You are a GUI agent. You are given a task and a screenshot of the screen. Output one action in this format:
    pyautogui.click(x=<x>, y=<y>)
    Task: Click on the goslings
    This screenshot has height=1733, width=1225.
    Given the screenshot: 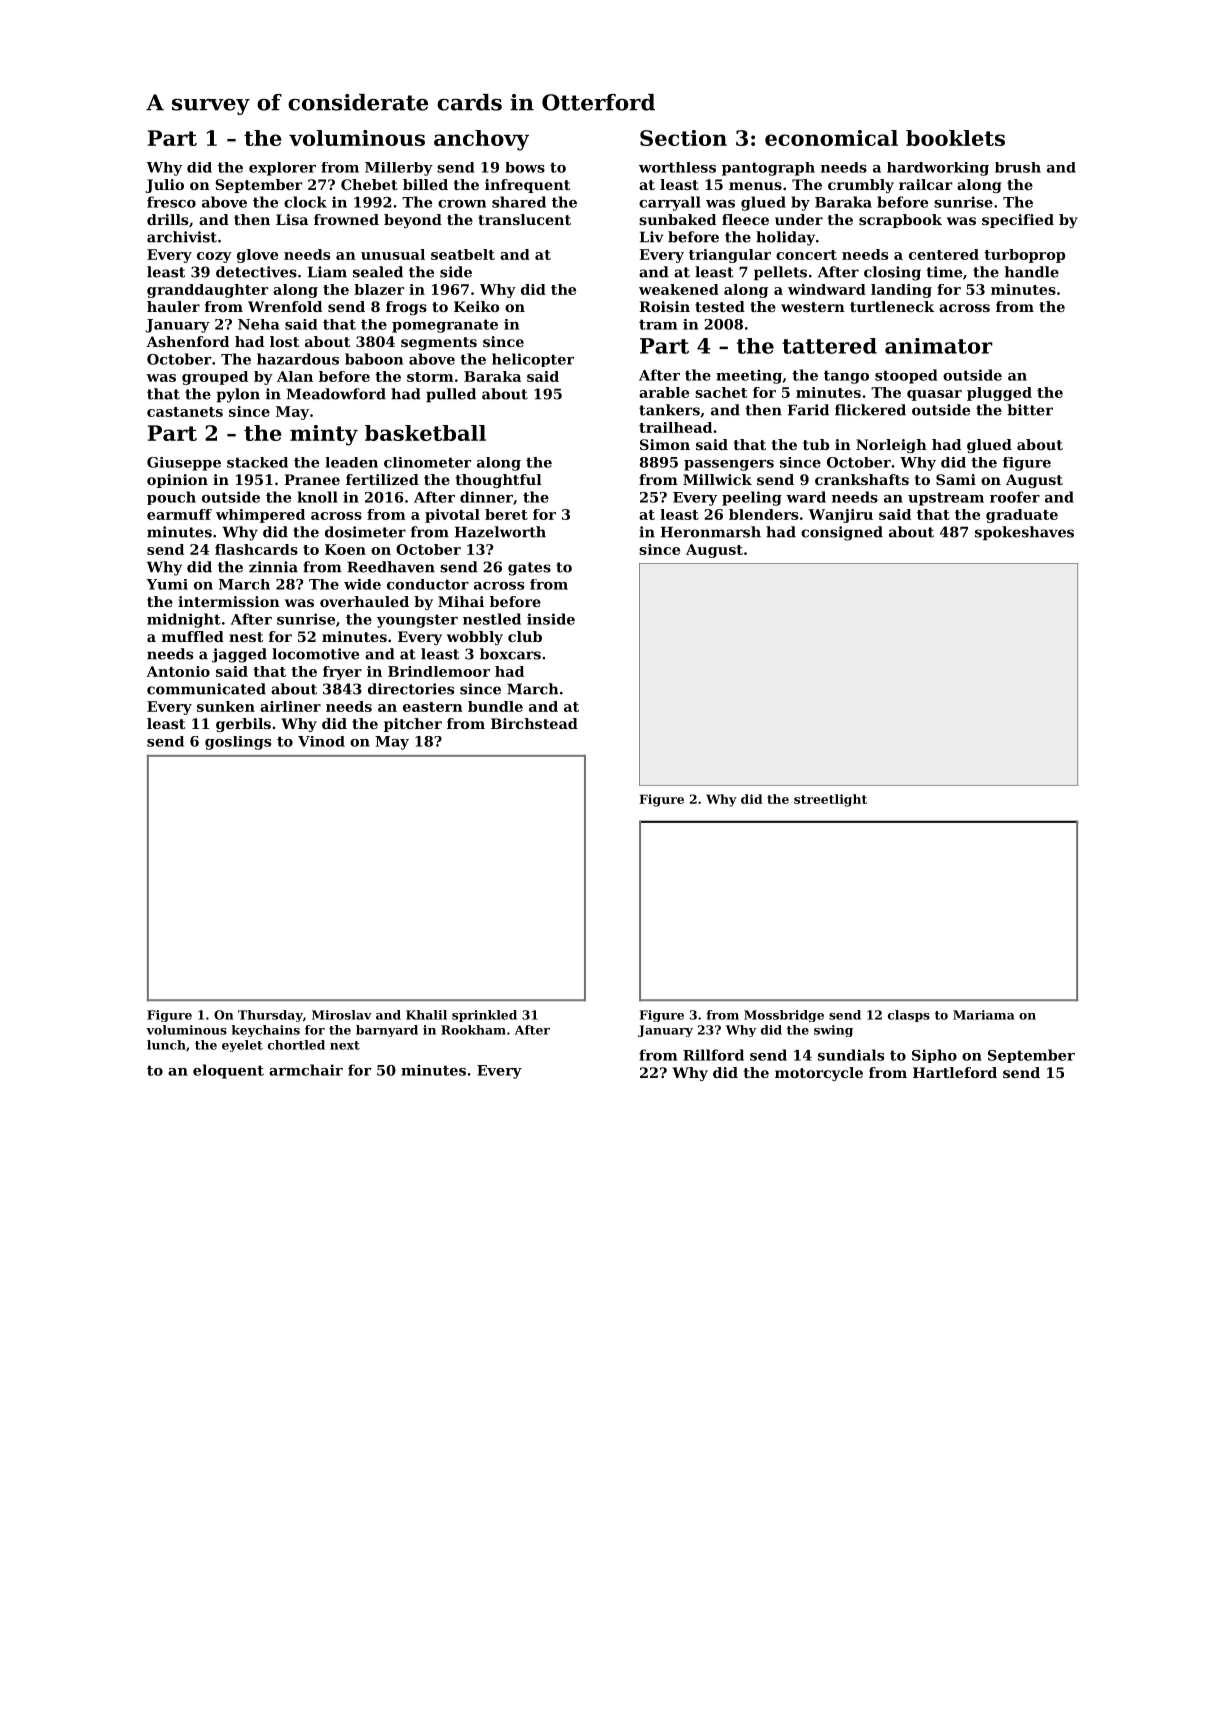 What is the action you would take?
    pyautogui.click(x=238, y=743)
